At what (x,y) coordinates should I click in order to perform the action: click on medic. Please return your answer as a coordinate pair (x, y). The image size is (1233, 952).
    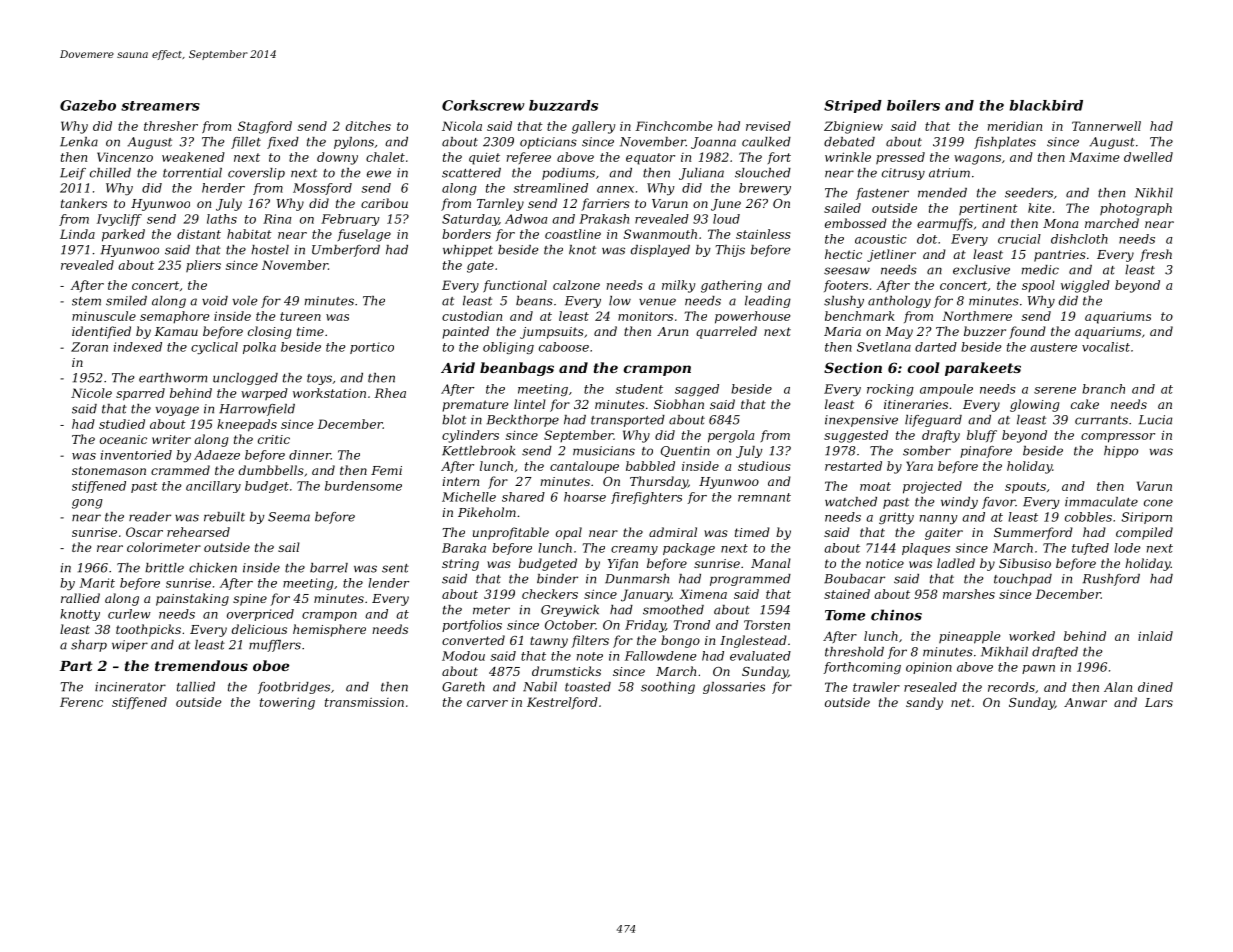
    Looking at the image, I should click on (1040, 270).
